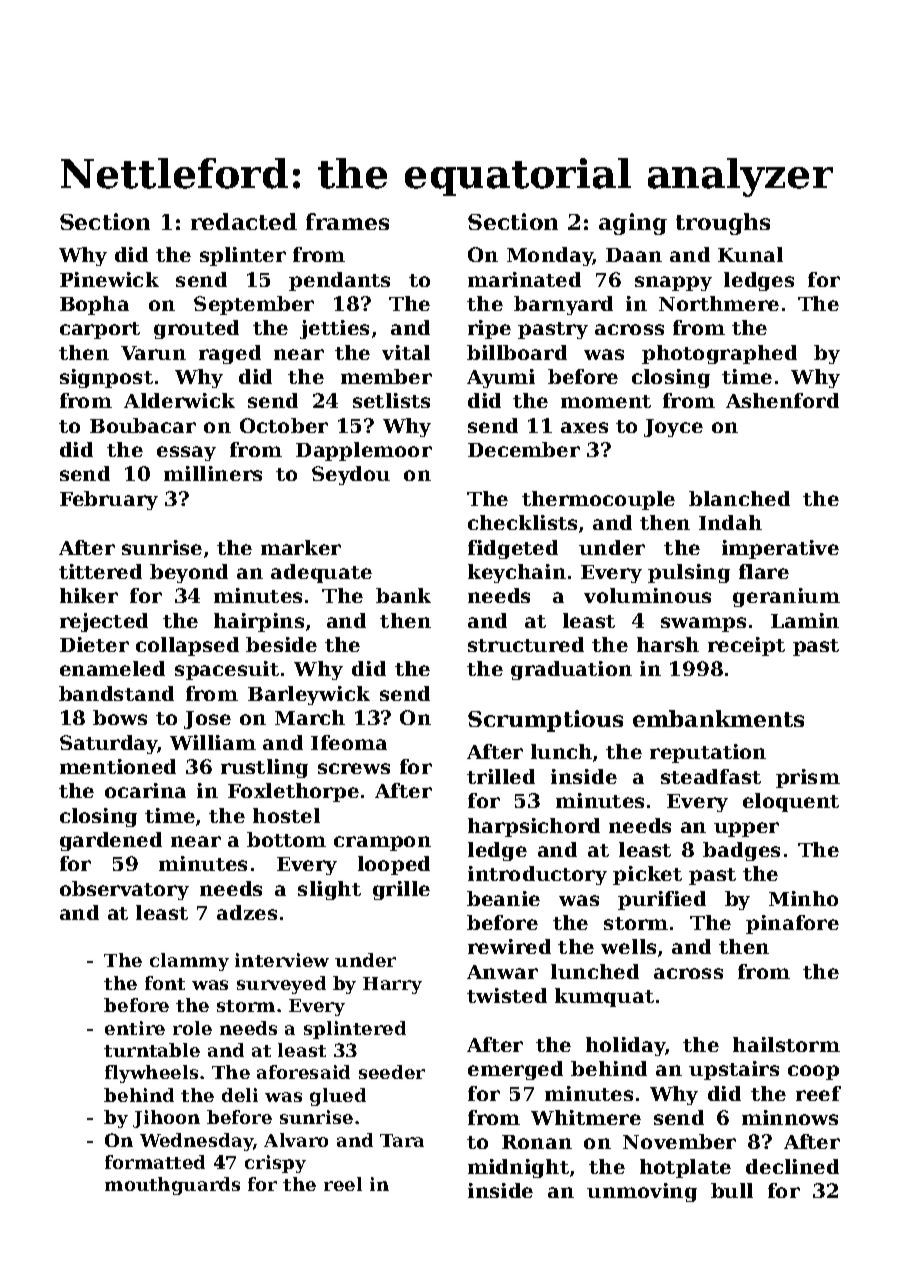 The height and width of the document is (1275, 899). What do you see at coordinates (792, 1166) in the document?
I see `declined` at bounding box center [792, 1166].
